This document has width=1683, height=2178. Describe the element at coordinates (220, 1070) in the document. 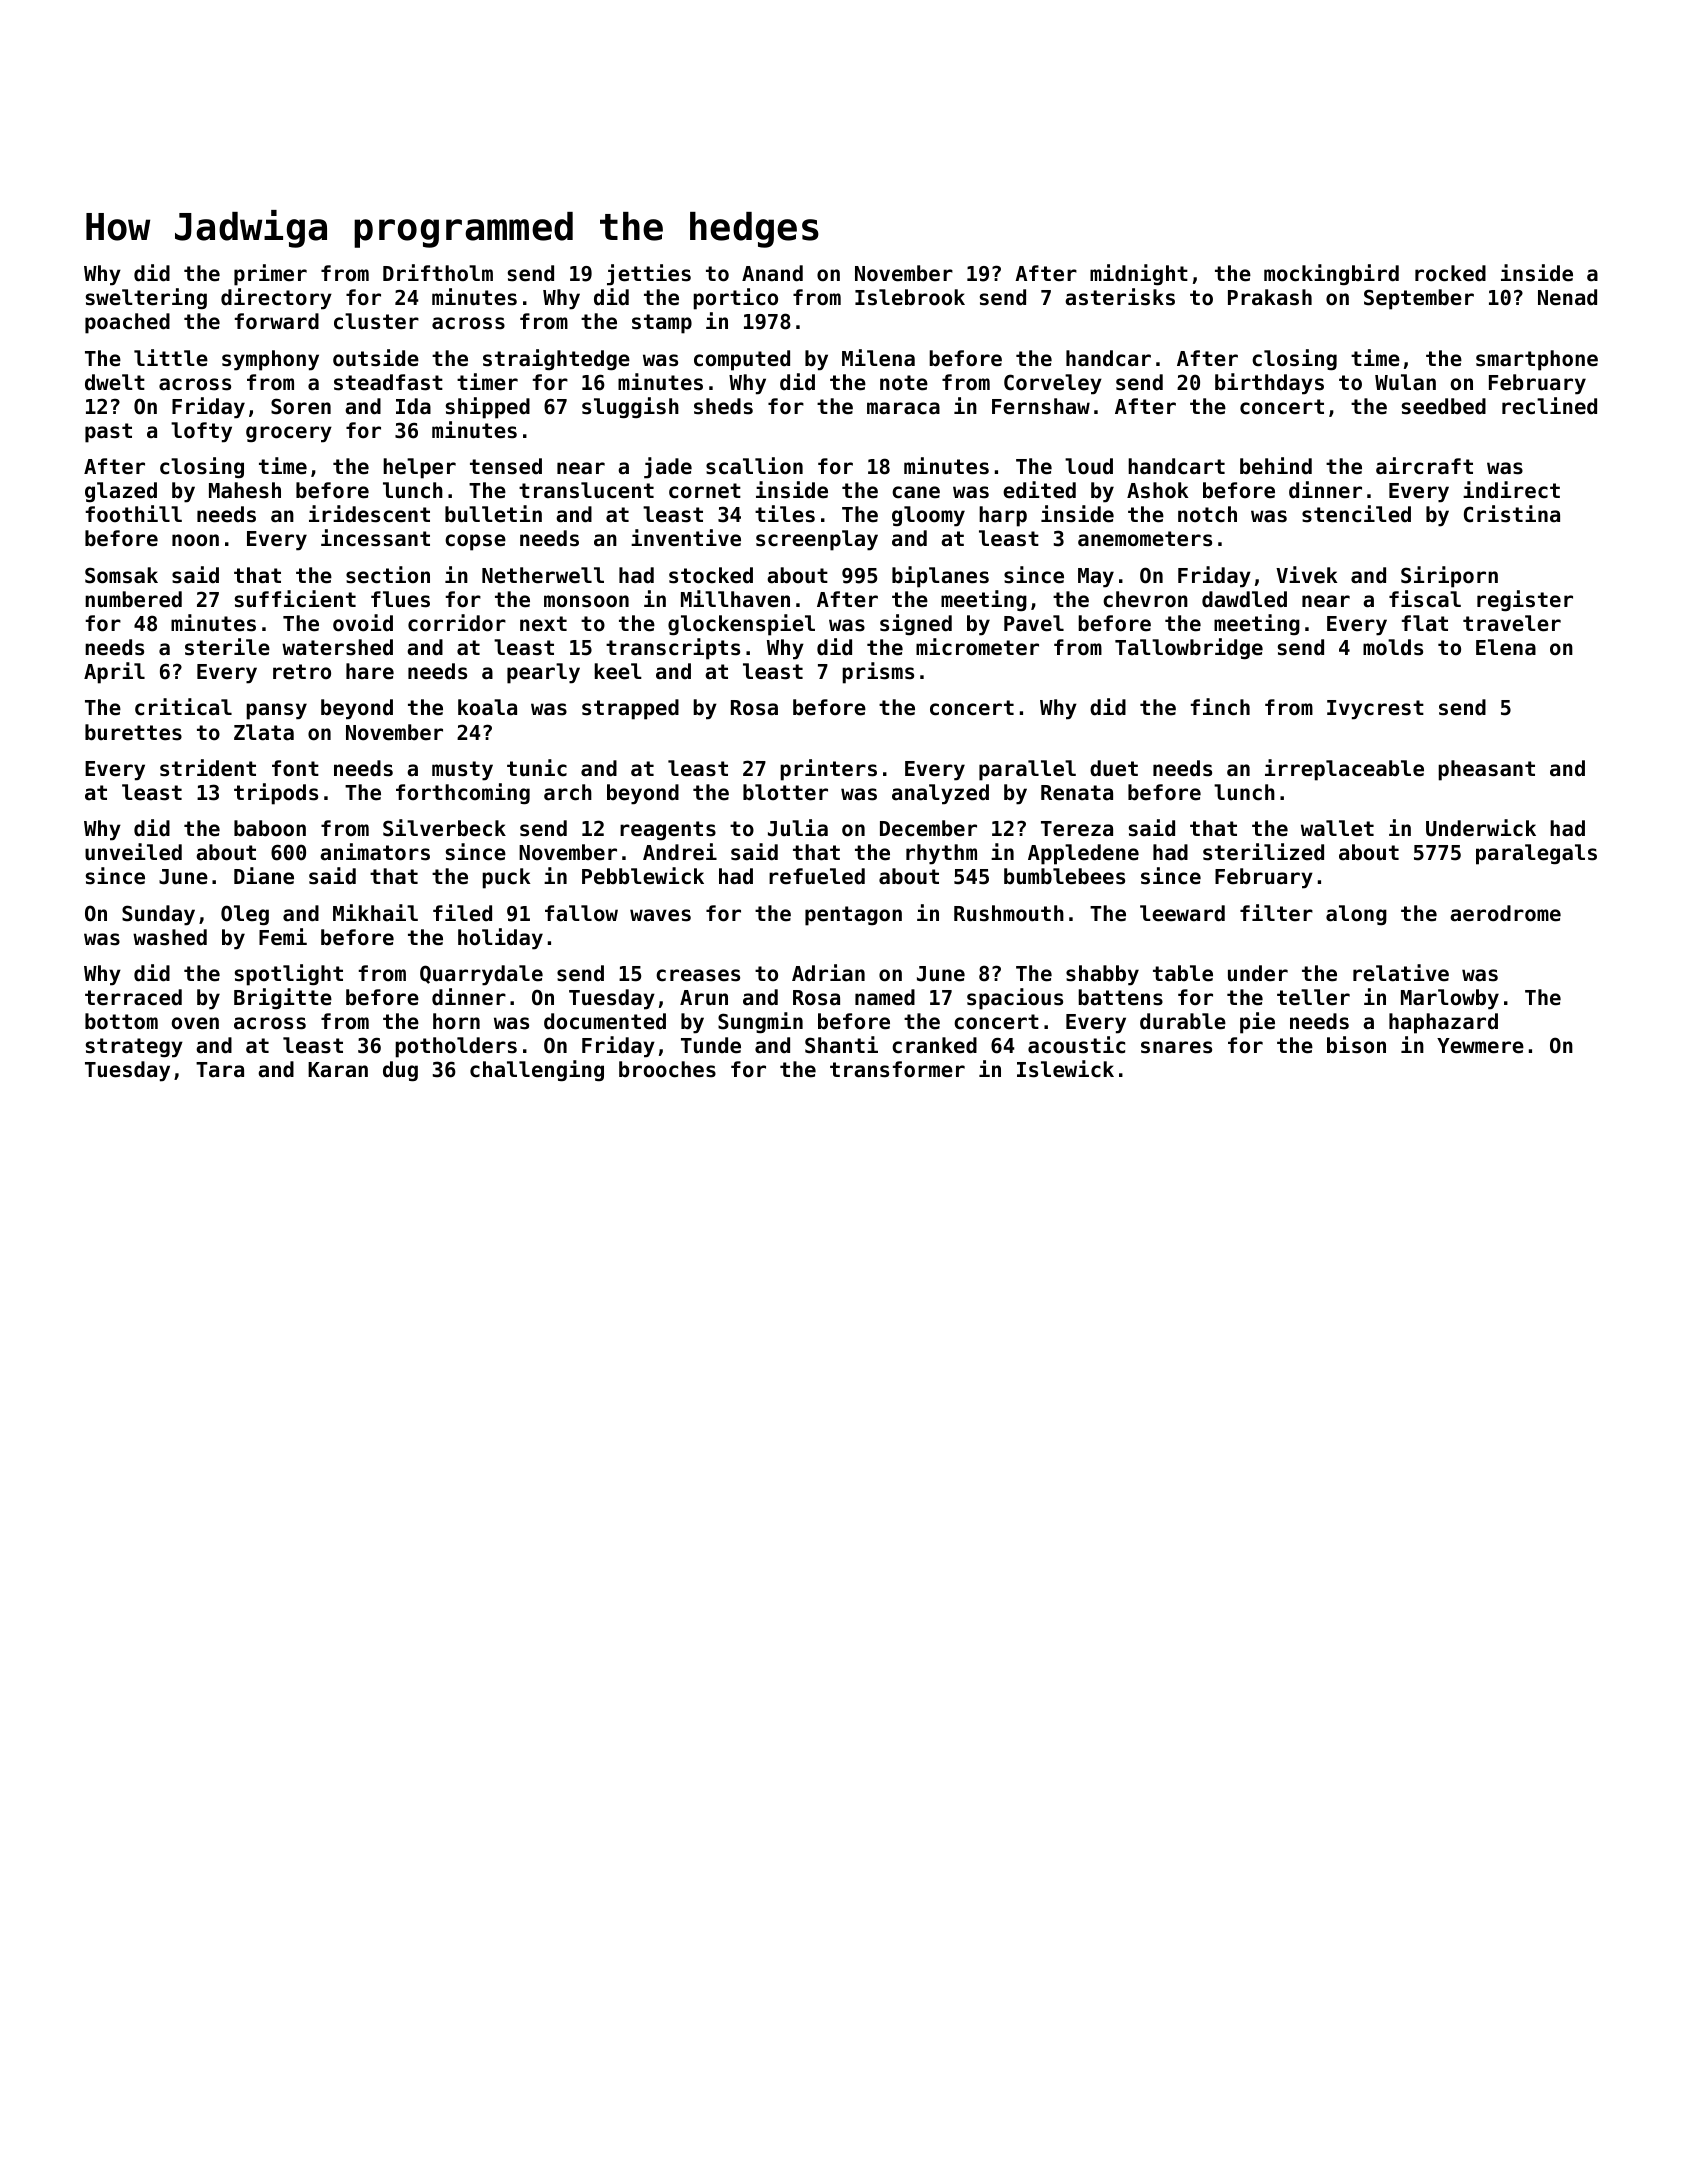

I see `Tara` at that location.
